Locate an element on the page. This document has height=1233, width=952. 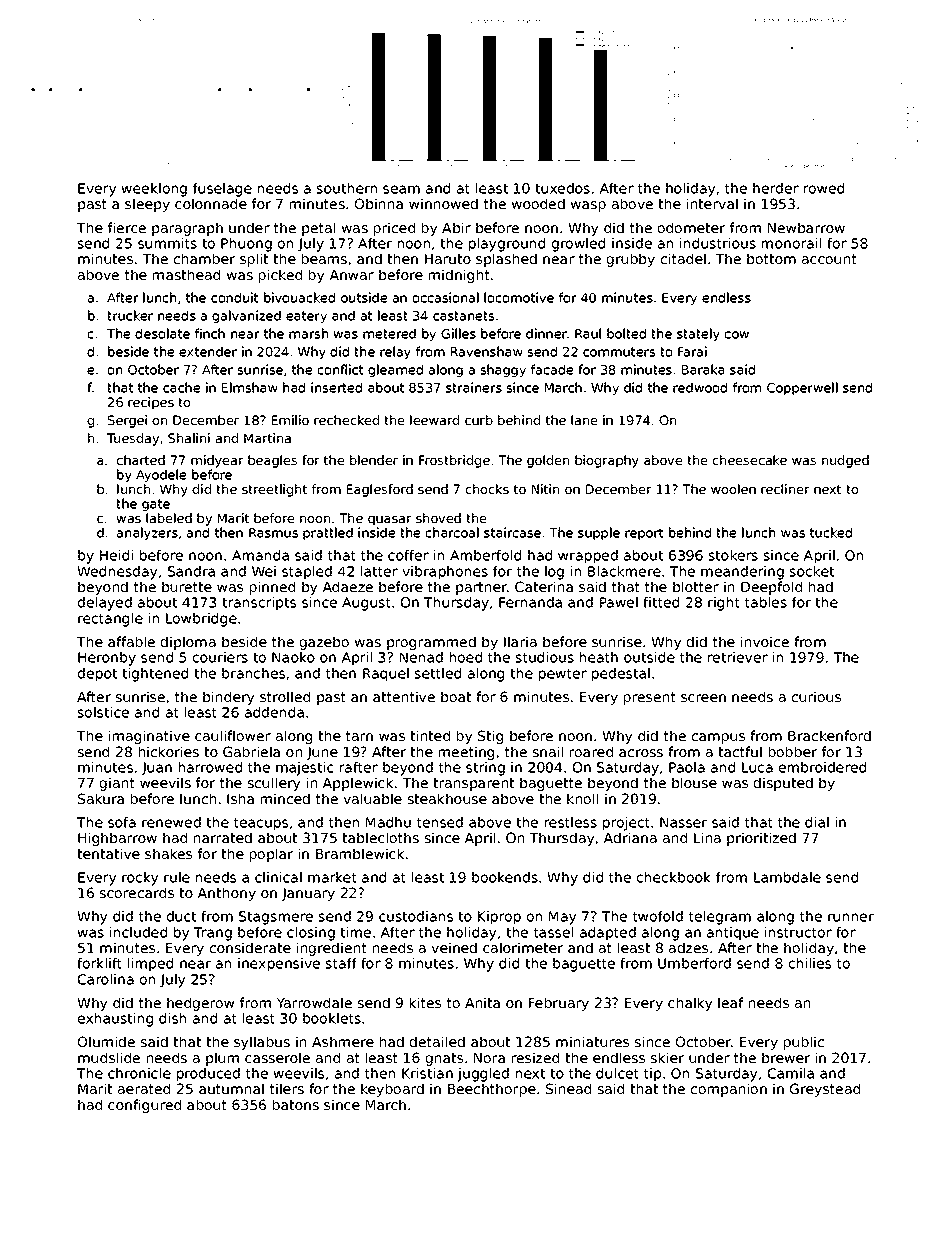
socket is located at coordinates (812, 571).
